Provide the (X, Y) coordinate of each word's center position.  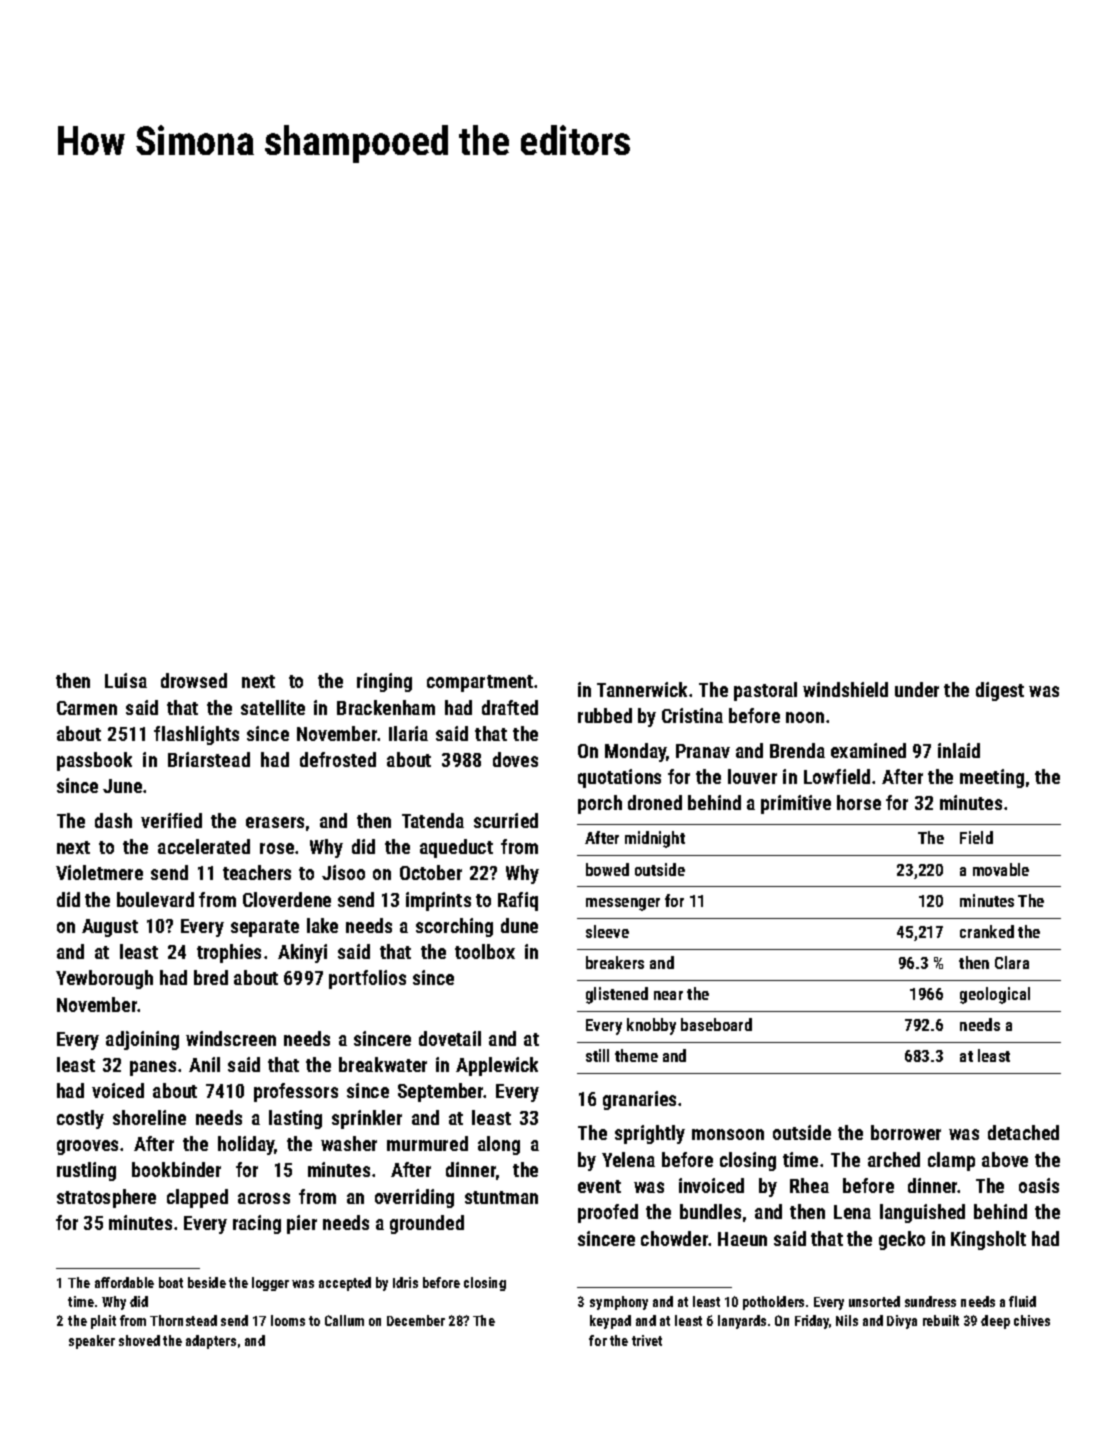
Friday (812, 1322)
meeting (992, 778)
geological (995, 995)
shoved (139, 1340)
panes (153, 1068)
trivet (647, 1340)
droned (655, 802)
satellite (273, 707)
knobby (651, 1026)
